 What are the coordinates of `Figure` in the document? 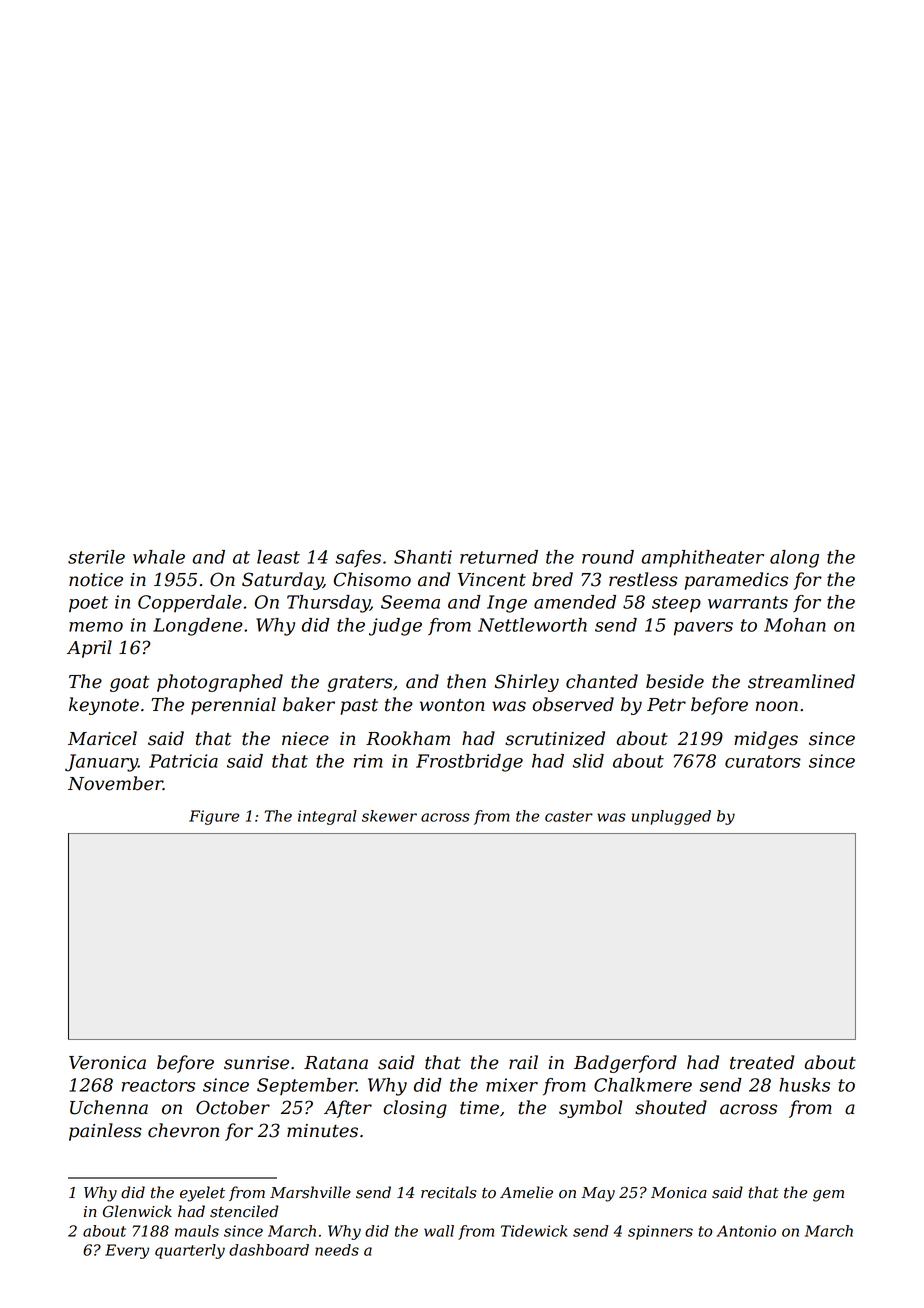 It's located at (214, 817).
